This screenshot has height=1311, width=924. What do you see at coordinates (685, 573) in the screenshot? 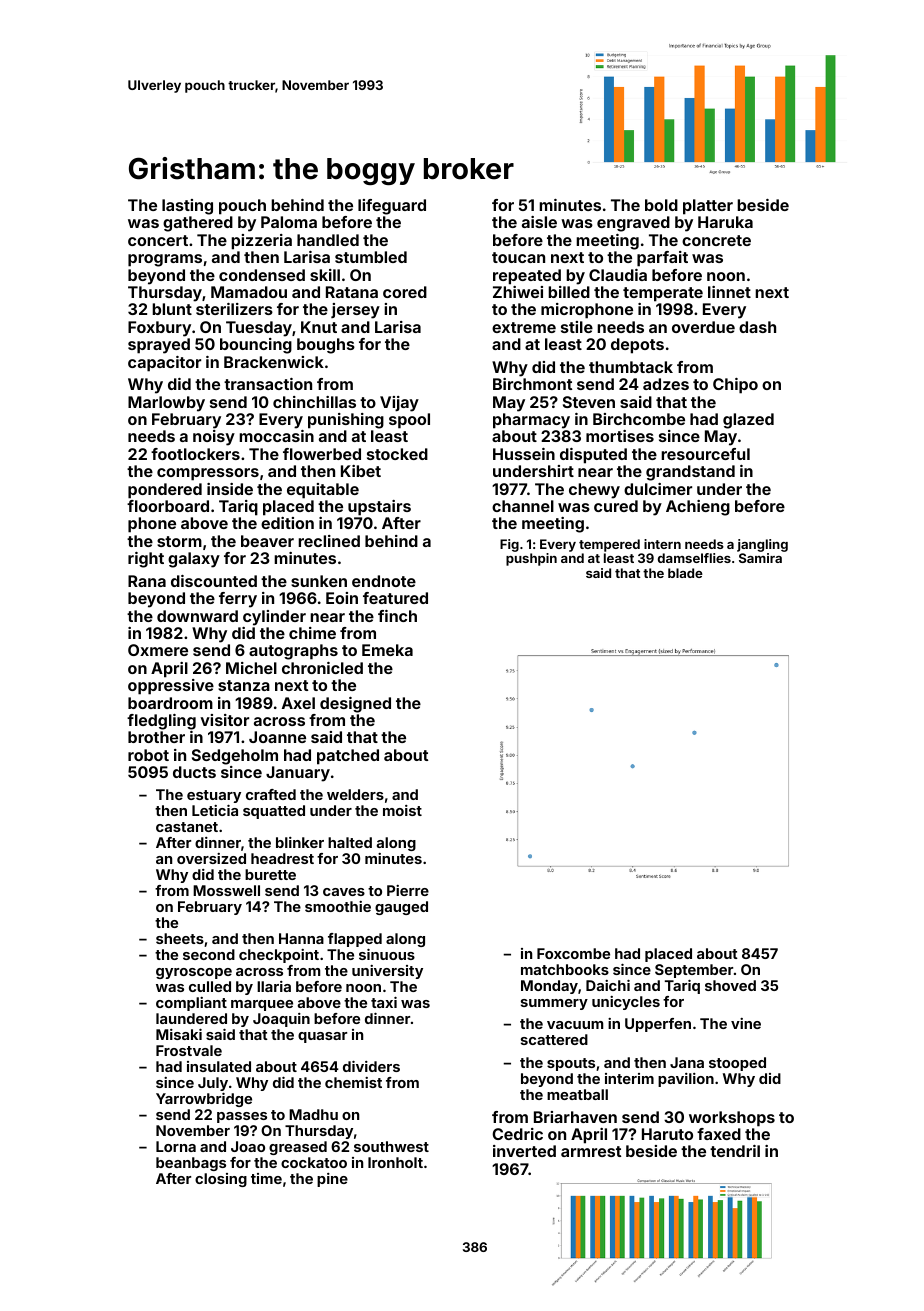
I see `blade` at bounding box center [685, 573].
